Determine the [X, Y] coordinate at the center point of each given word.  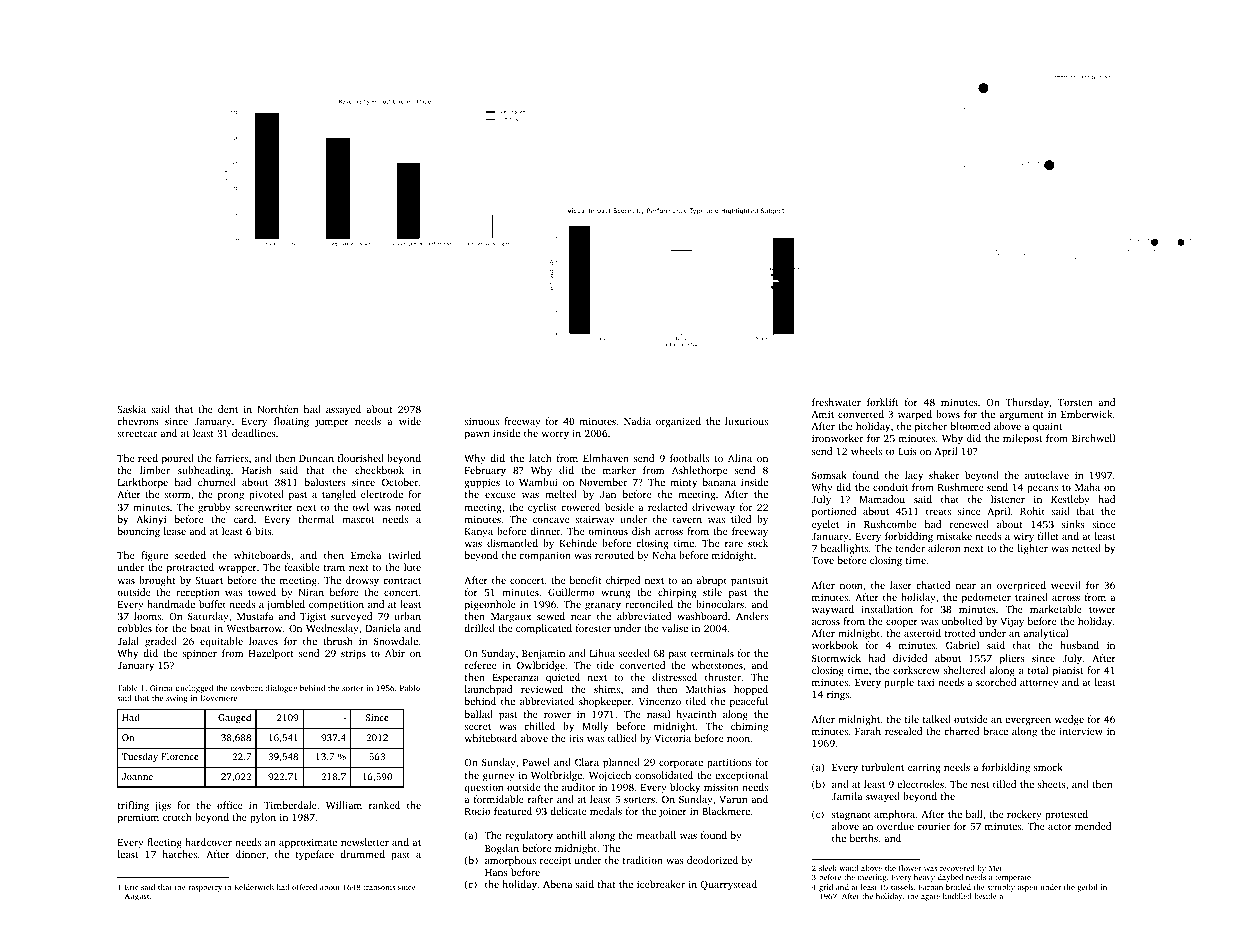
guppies [482, 484]
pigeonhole [490, 605]
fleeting [164, 843]
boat [200, 628]
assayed [343, 410]
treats [938, 512]
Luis [907, 451]
